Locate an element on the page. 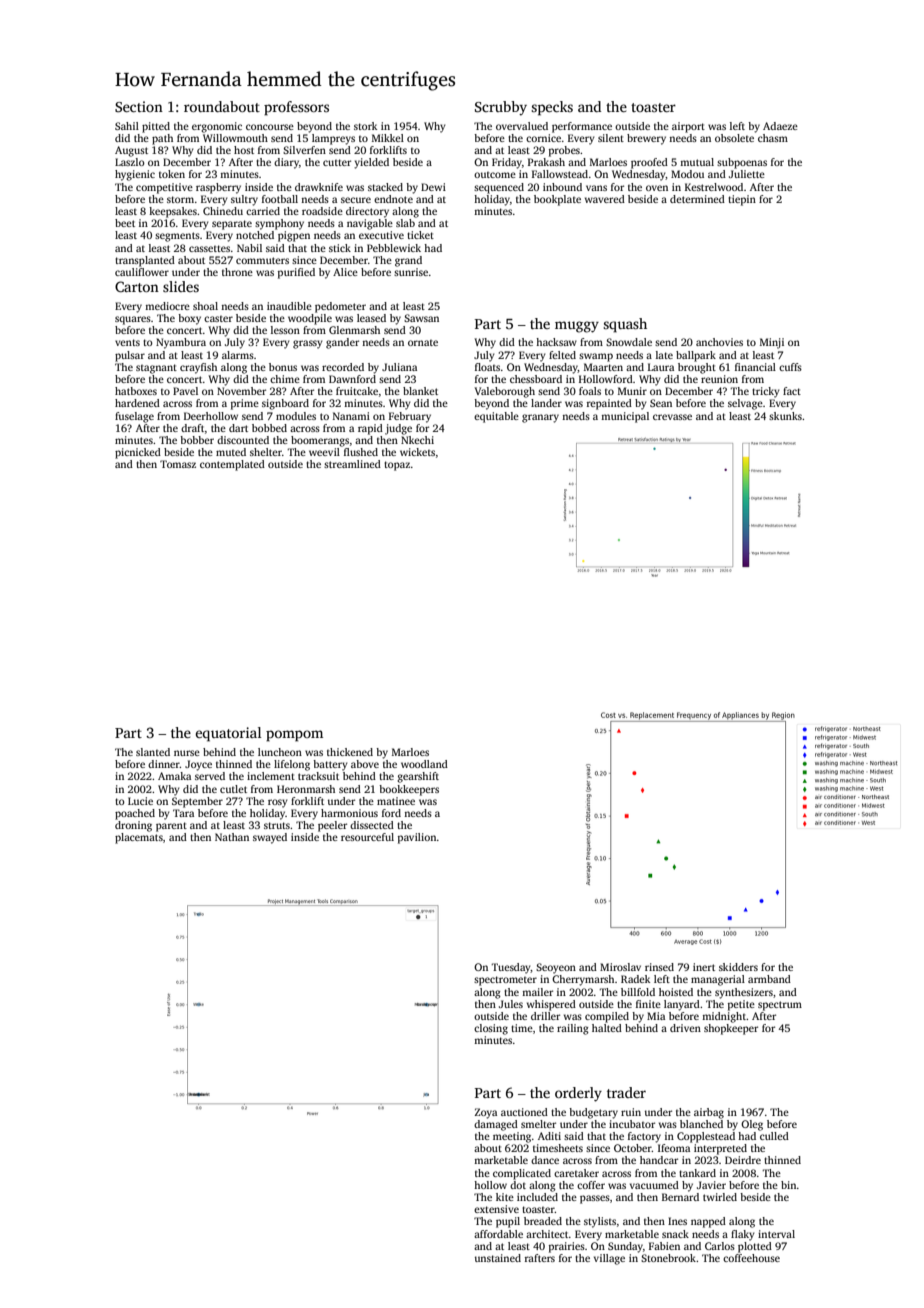 The image size is (924, 1308). prairies is located at coordinates (567, 1247).
